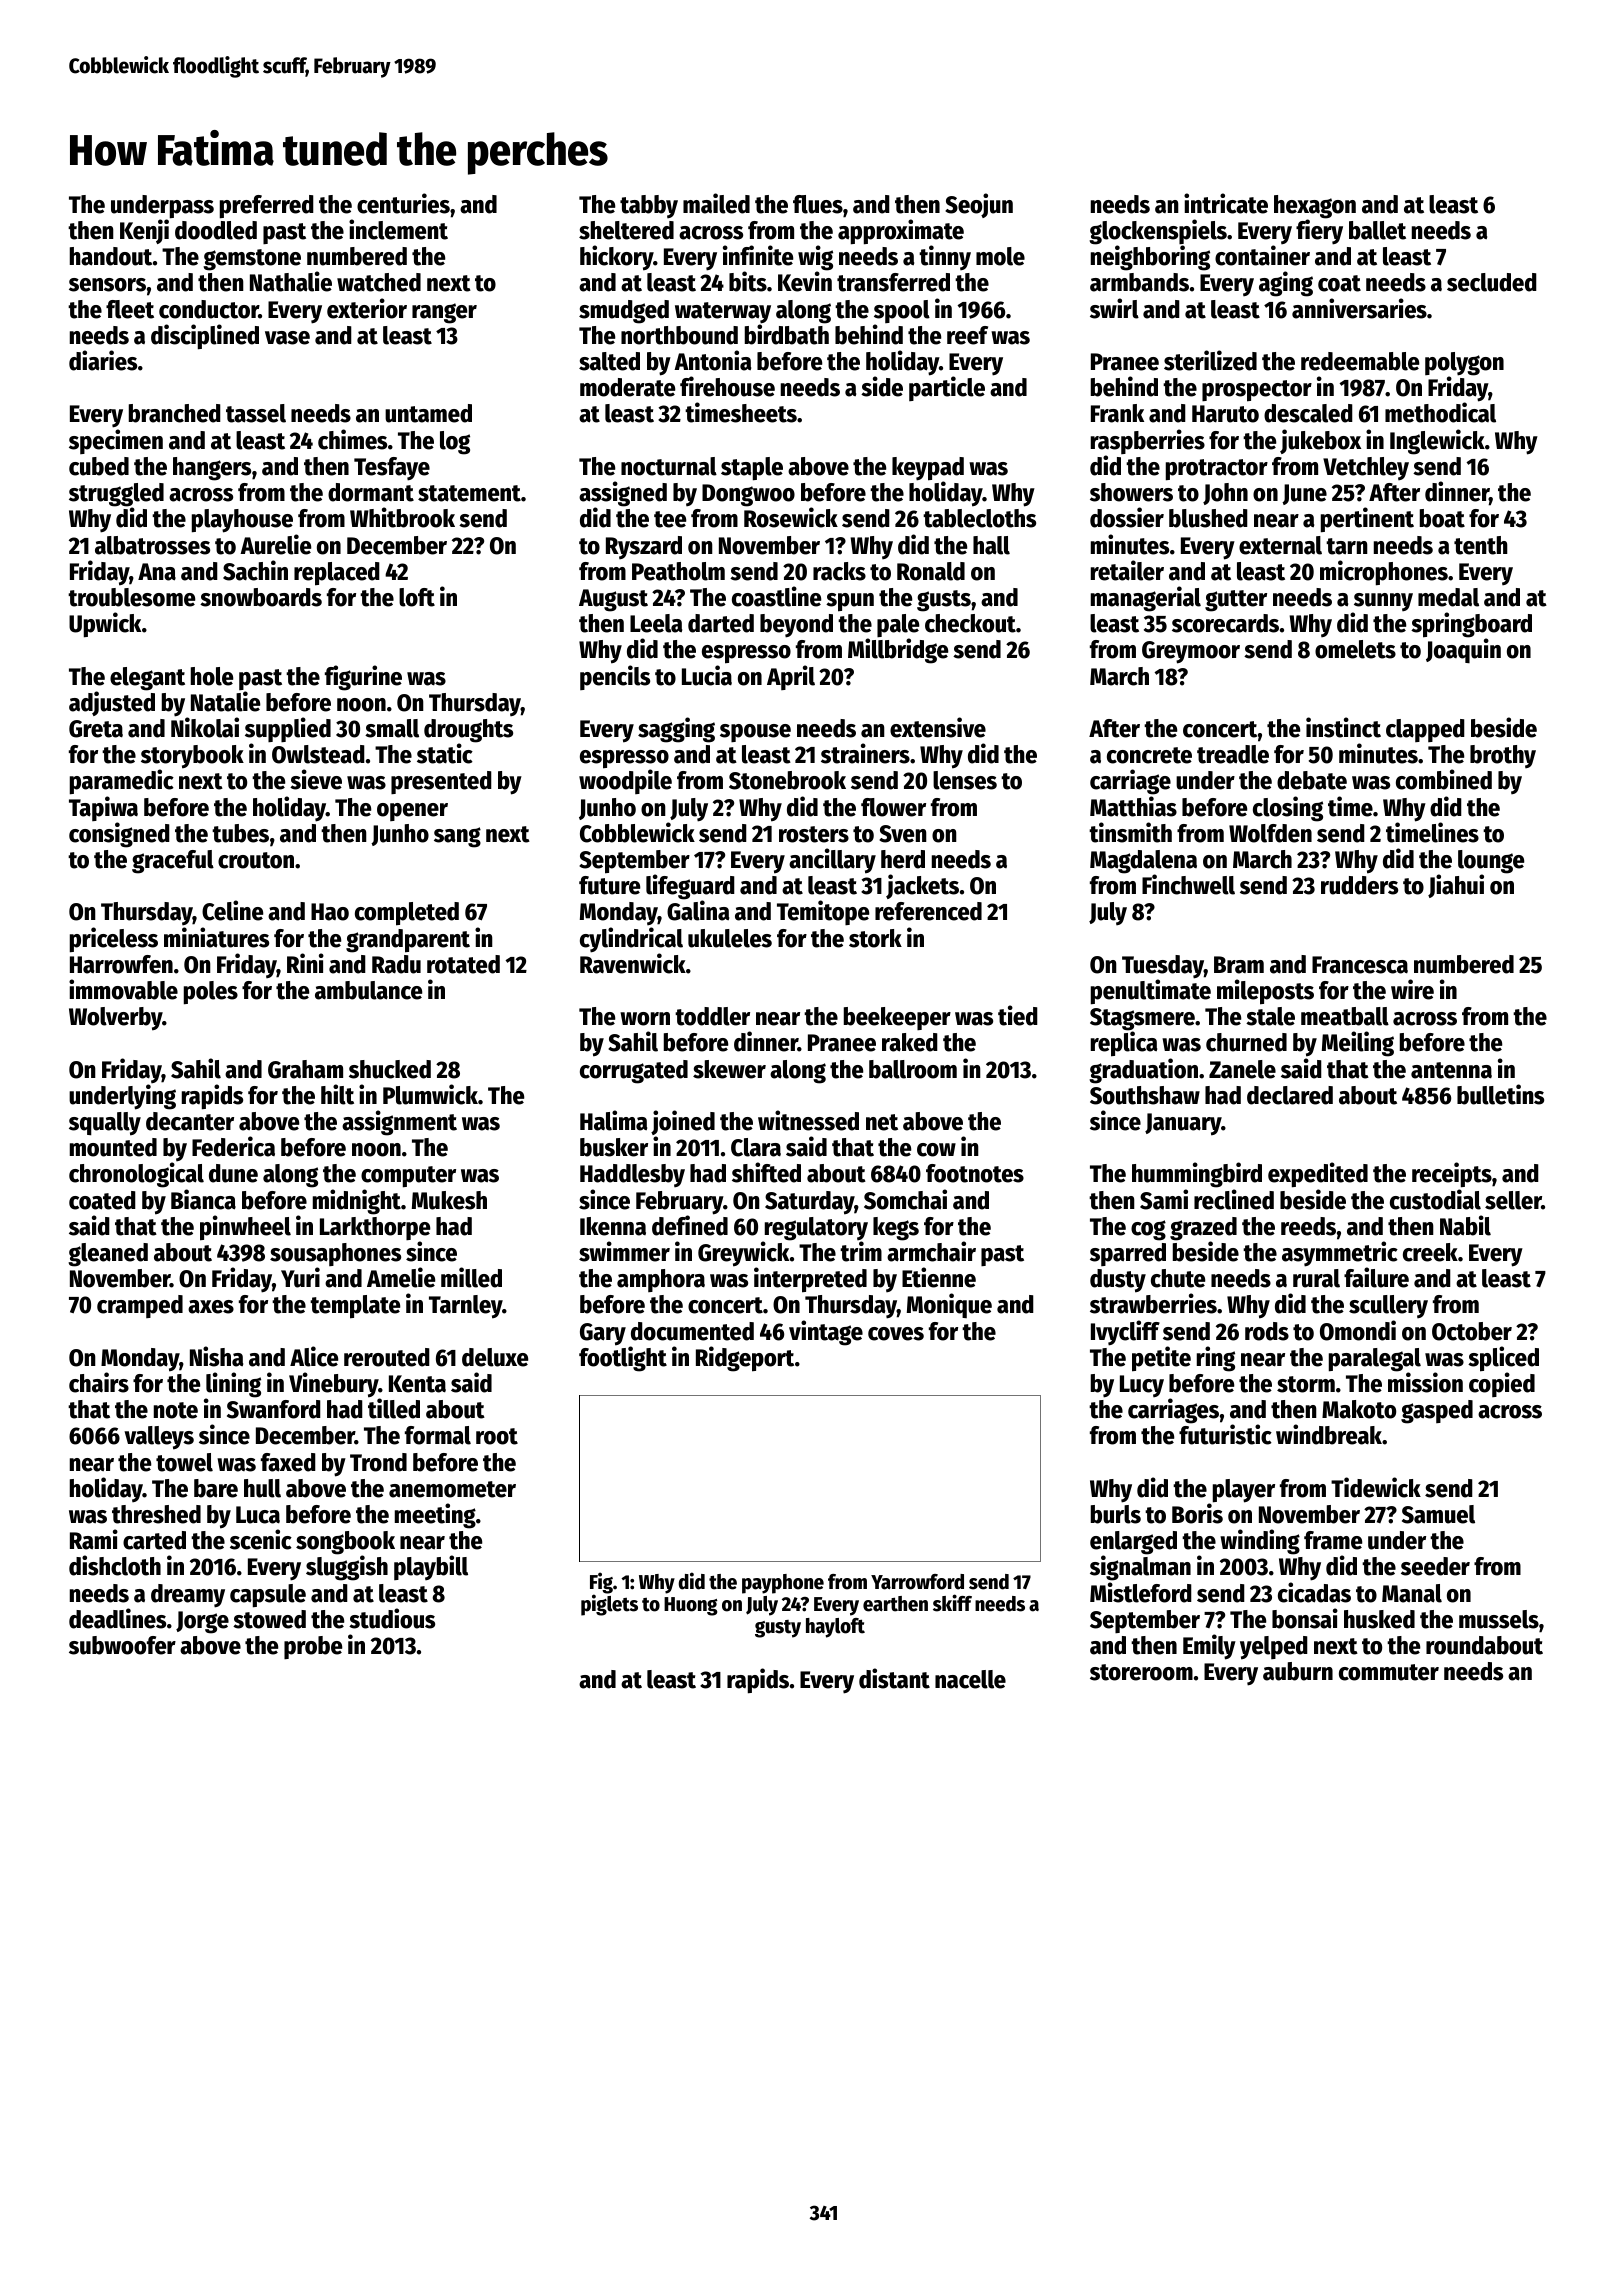 The width and height of the image is (1620, 2292). Describe the element at coordinates (287, 338) in the image. I see `vase` at that location.
